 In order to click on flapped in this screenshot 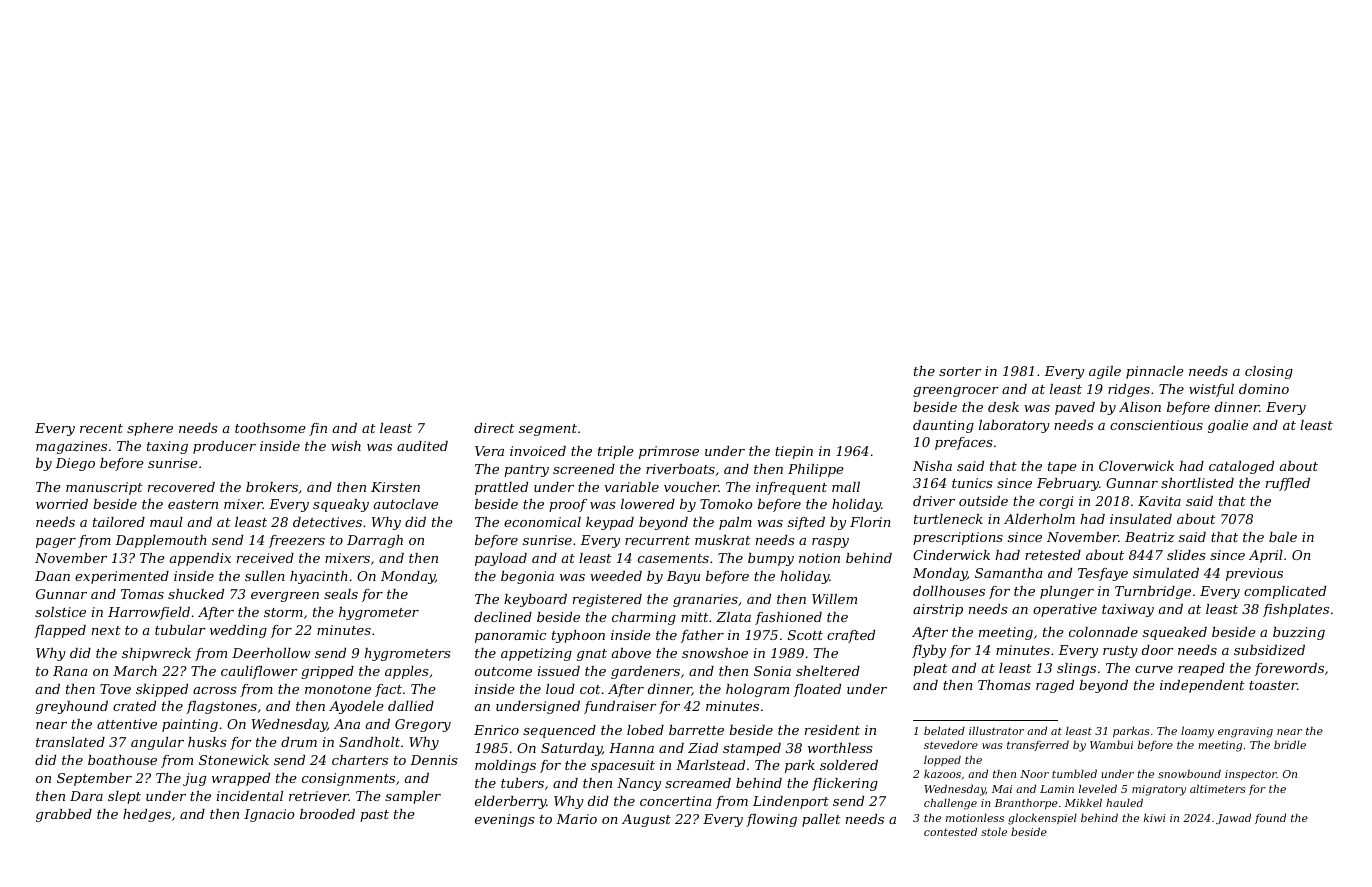, I will do `click(60, 631)`.
